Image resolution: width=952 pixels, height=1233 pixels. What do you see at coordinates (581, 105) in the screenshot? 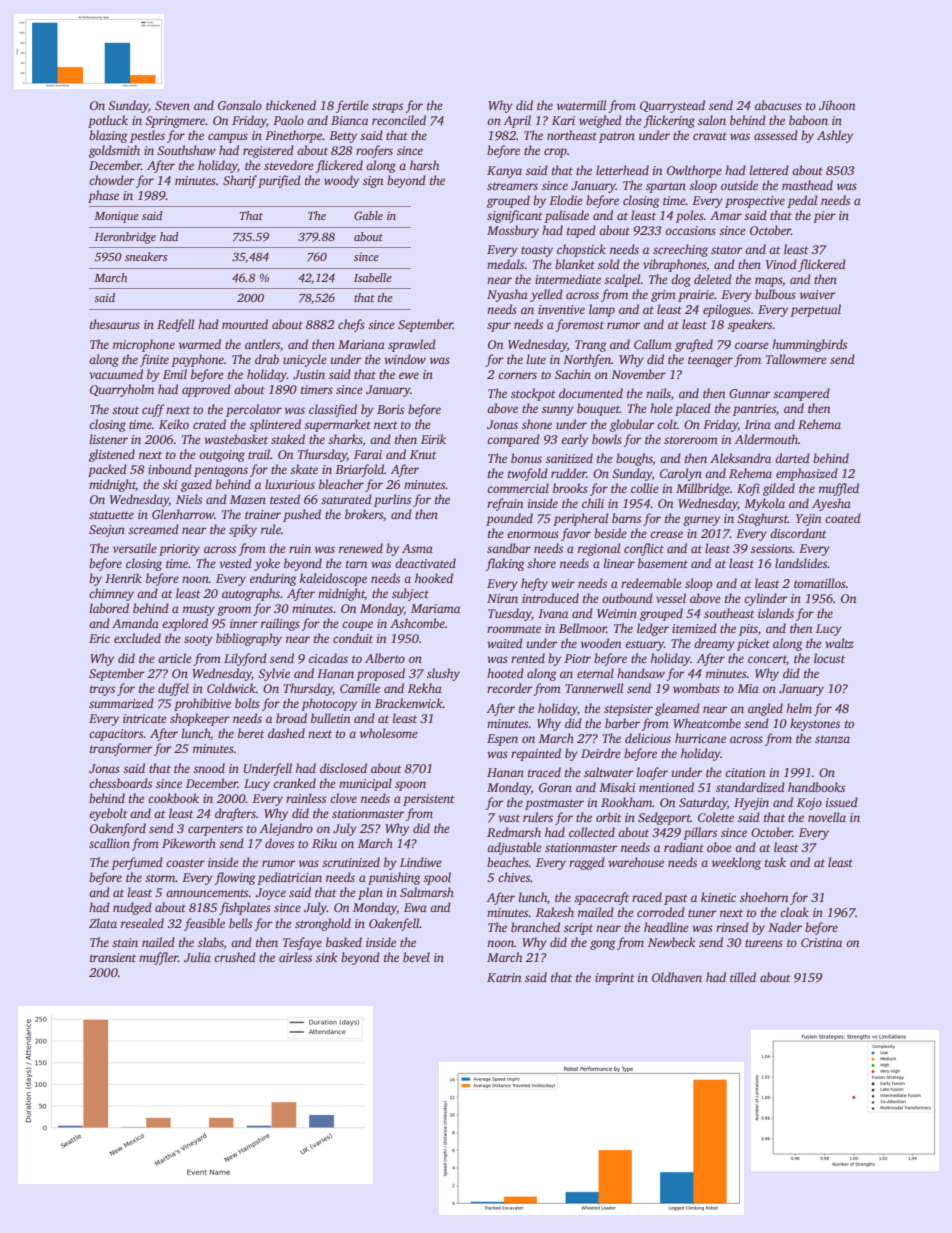
I see `watermill` at bounding box center [581, 105].
